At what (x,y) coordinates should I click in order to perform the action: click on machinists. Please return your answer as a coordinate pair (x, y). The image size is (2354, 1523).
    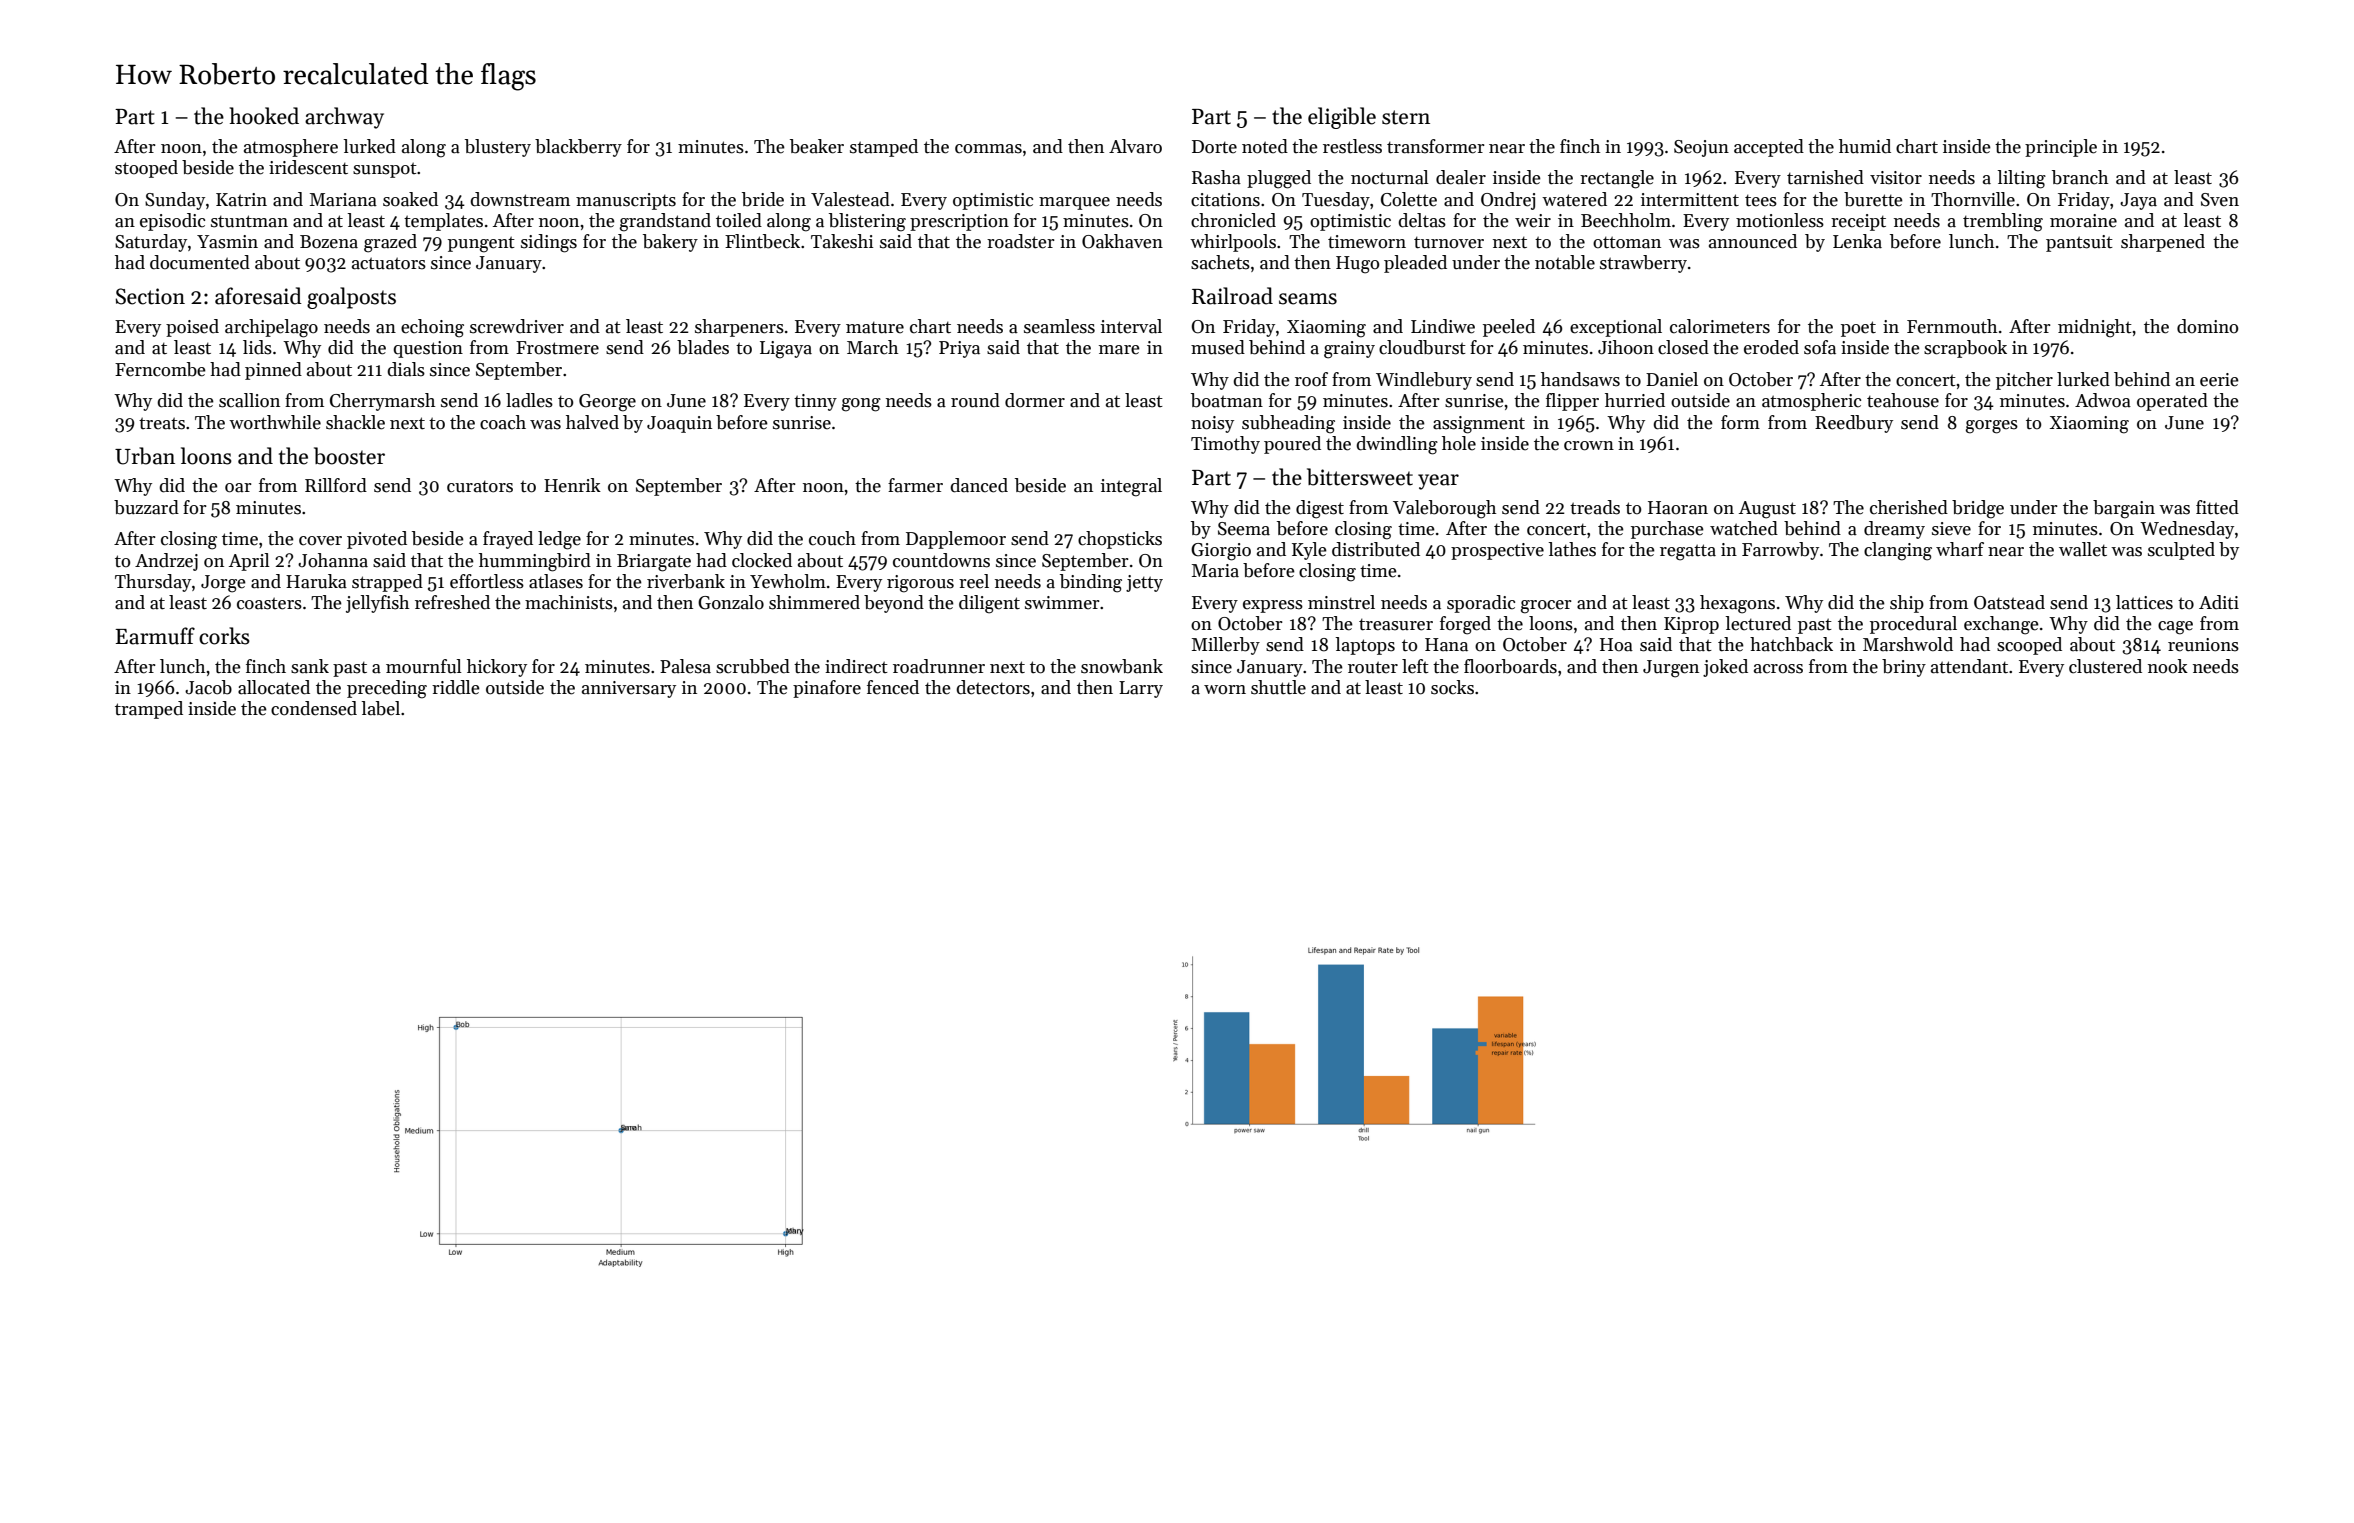
    Looking at the image, I should click on (569, 602).
